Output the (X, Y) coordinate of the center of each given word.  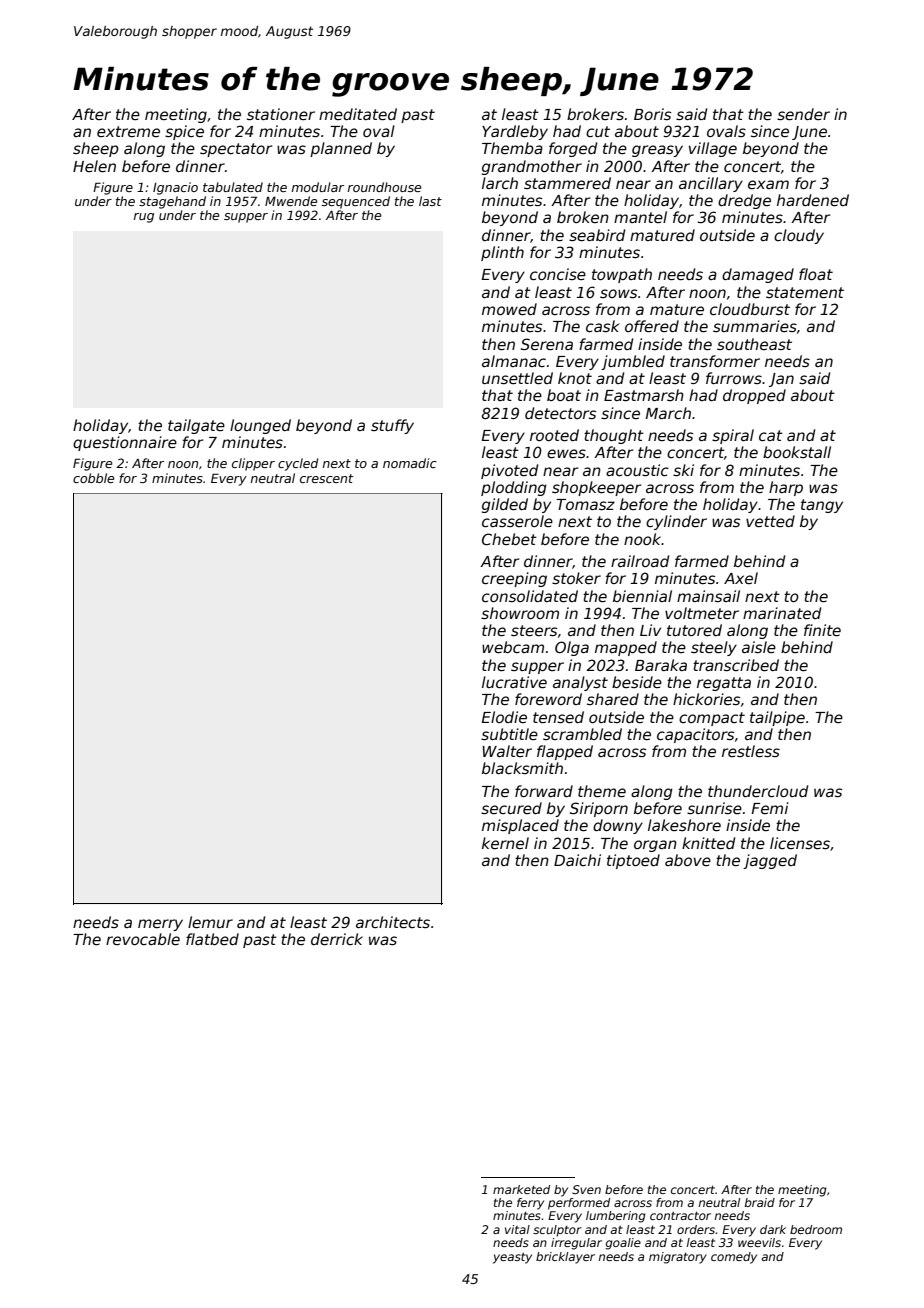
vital (517, 1229)
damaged (758, 275)
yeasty (512, 1258)
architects (393, 922)
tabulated (233, 187)
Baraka (661, 665)
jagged (770, 861)
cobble (94, 478)
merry (160, 925)
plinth (502, 253)
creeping (514, 579)
